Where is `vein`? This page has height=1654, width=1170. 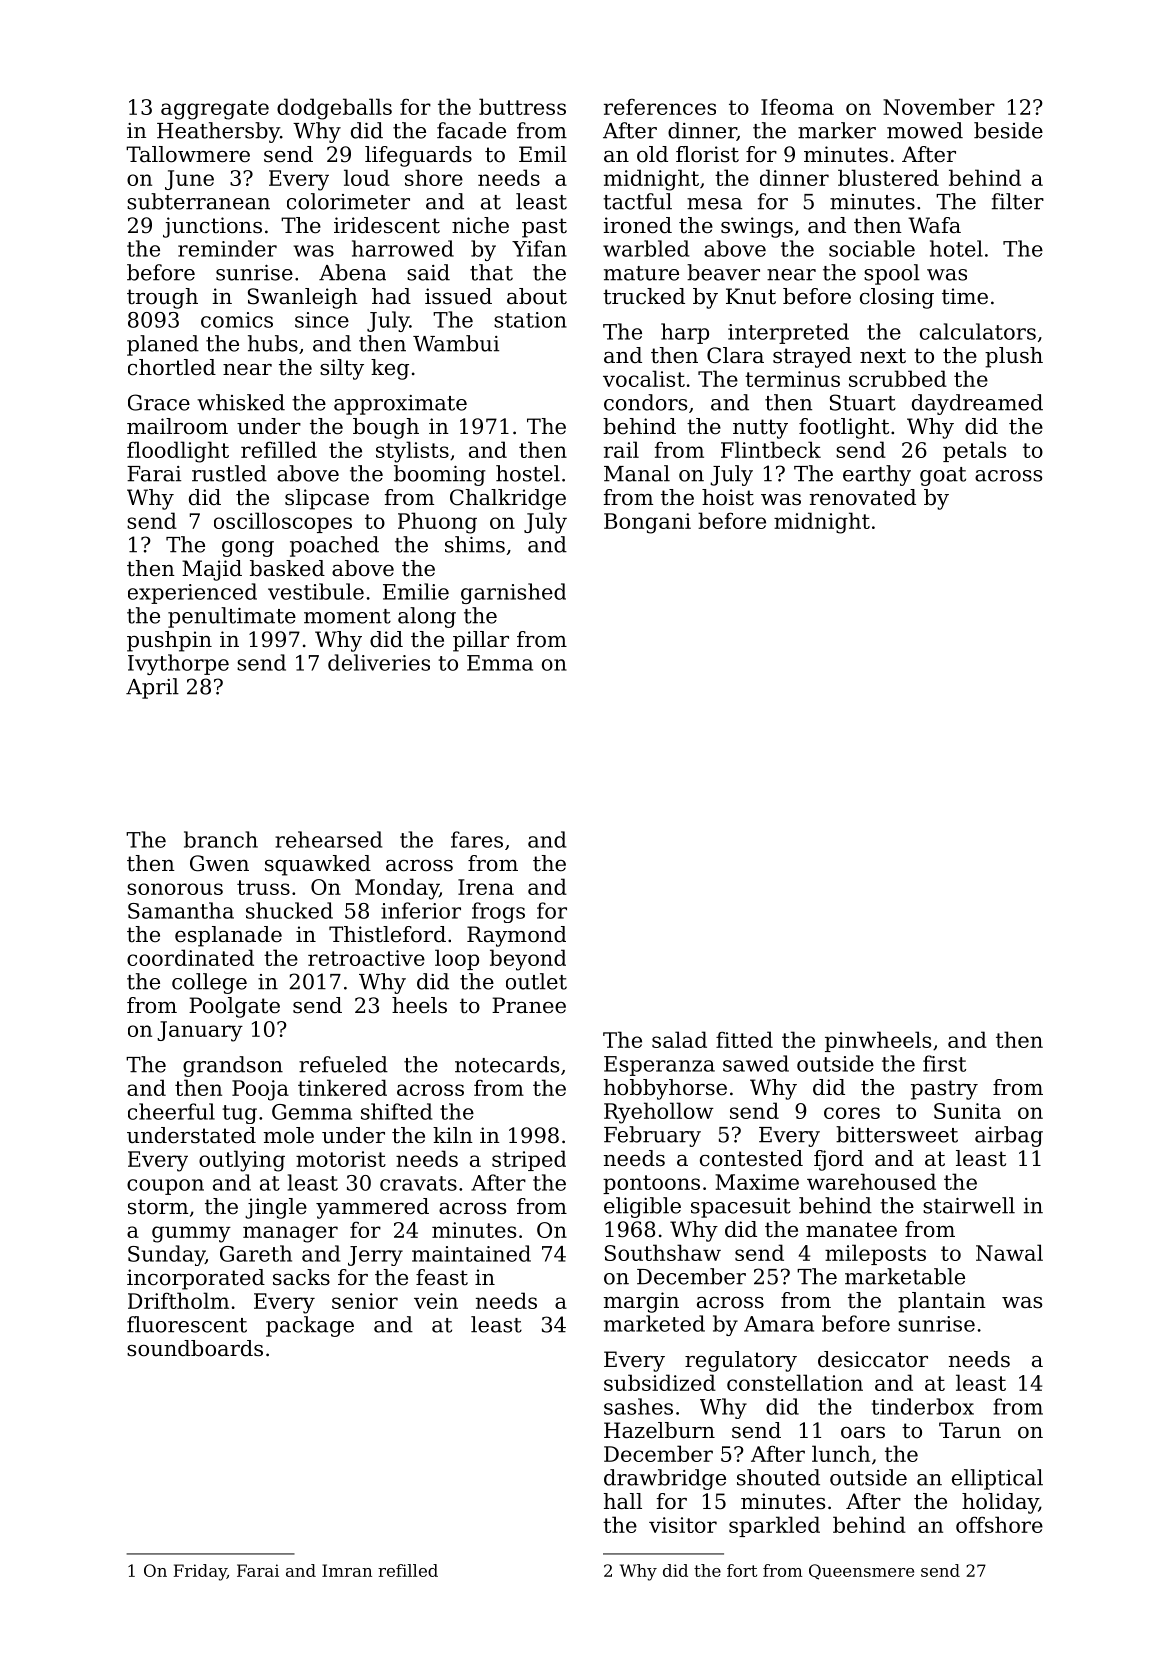 vein is located at coordinates (436, 1301).
